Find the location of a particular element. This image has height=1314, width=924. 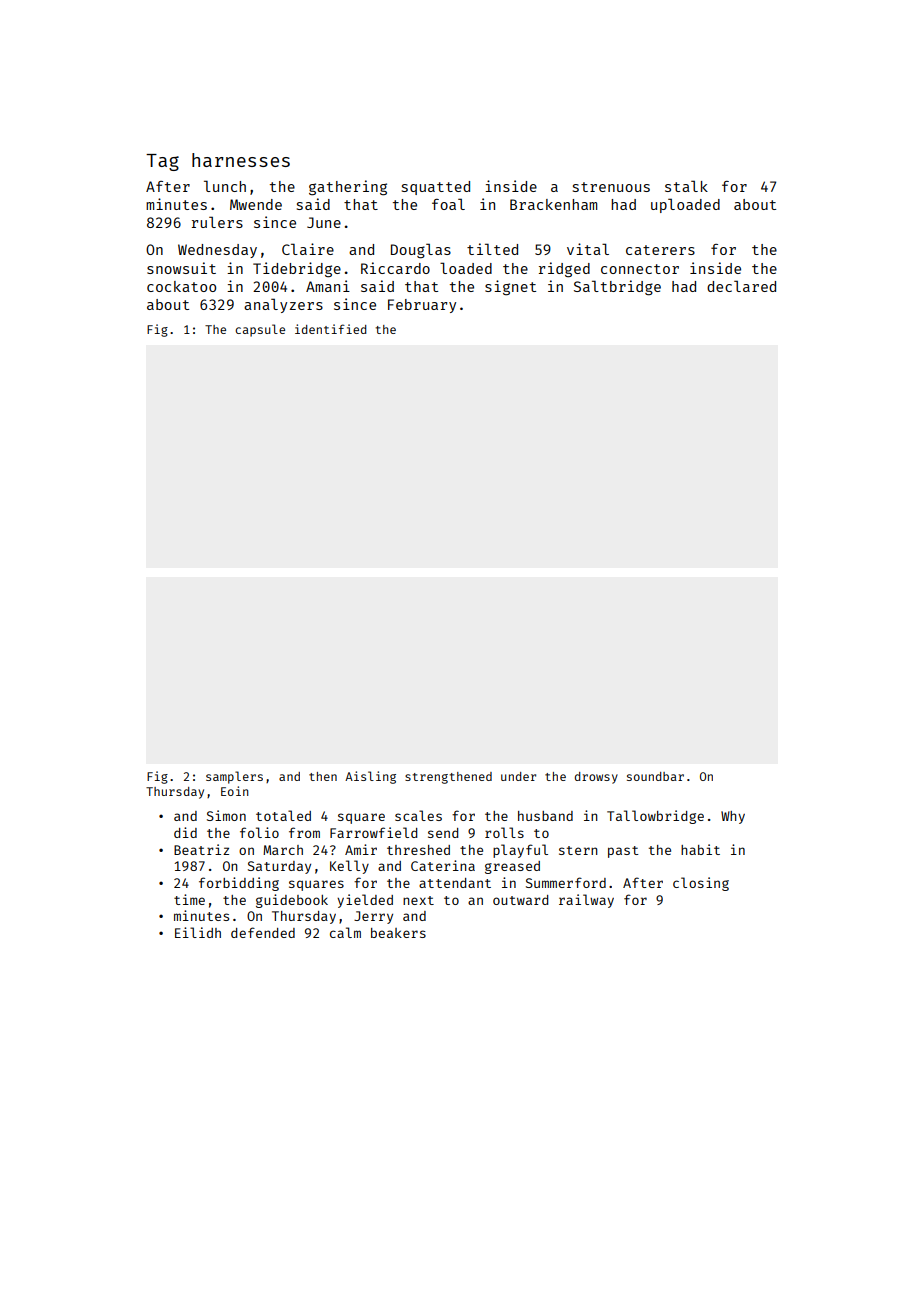

February is located at coordinates (422, 306).
